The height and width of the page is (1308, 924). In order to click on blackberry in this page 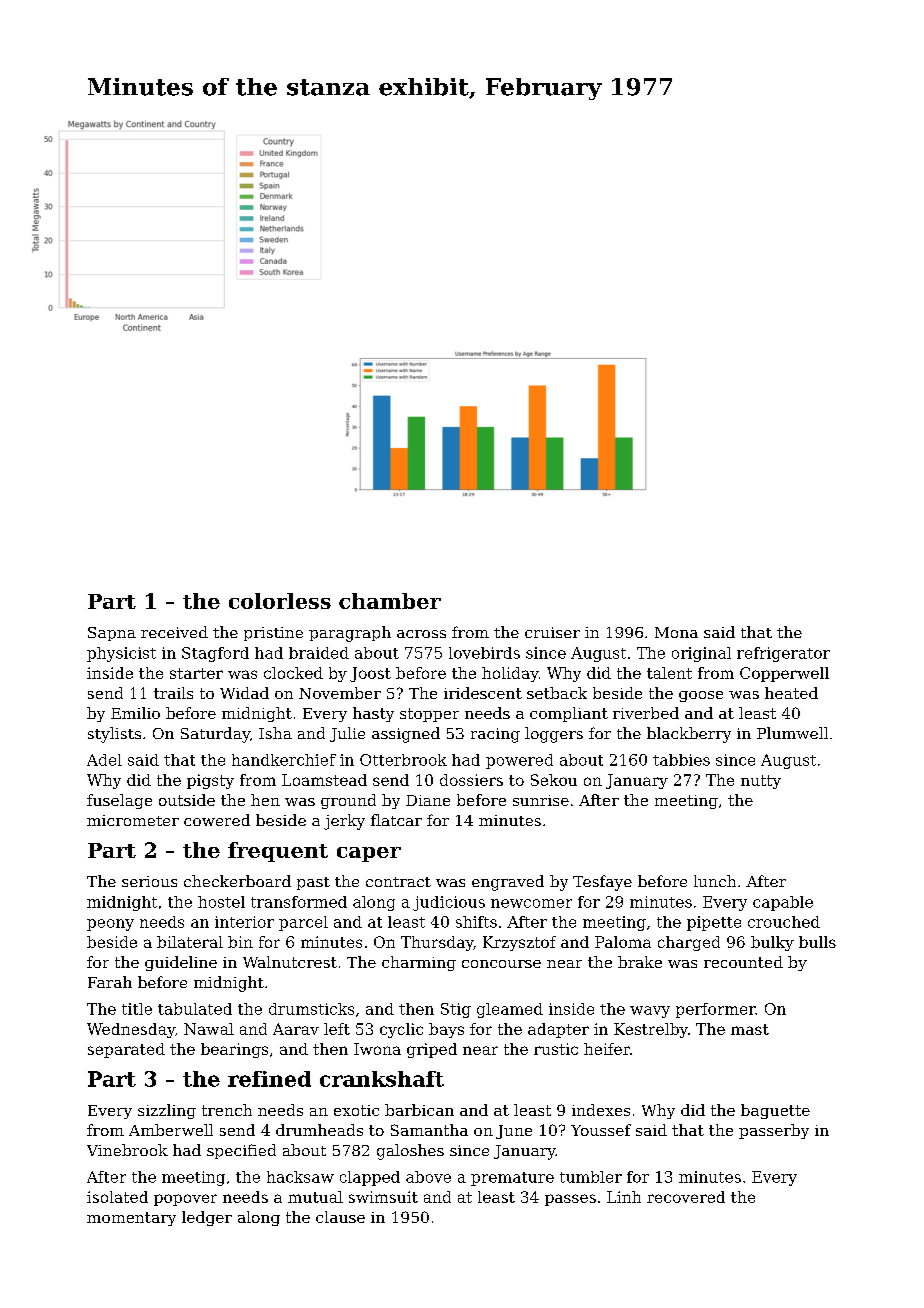, I will do `click(689, 735)`.
